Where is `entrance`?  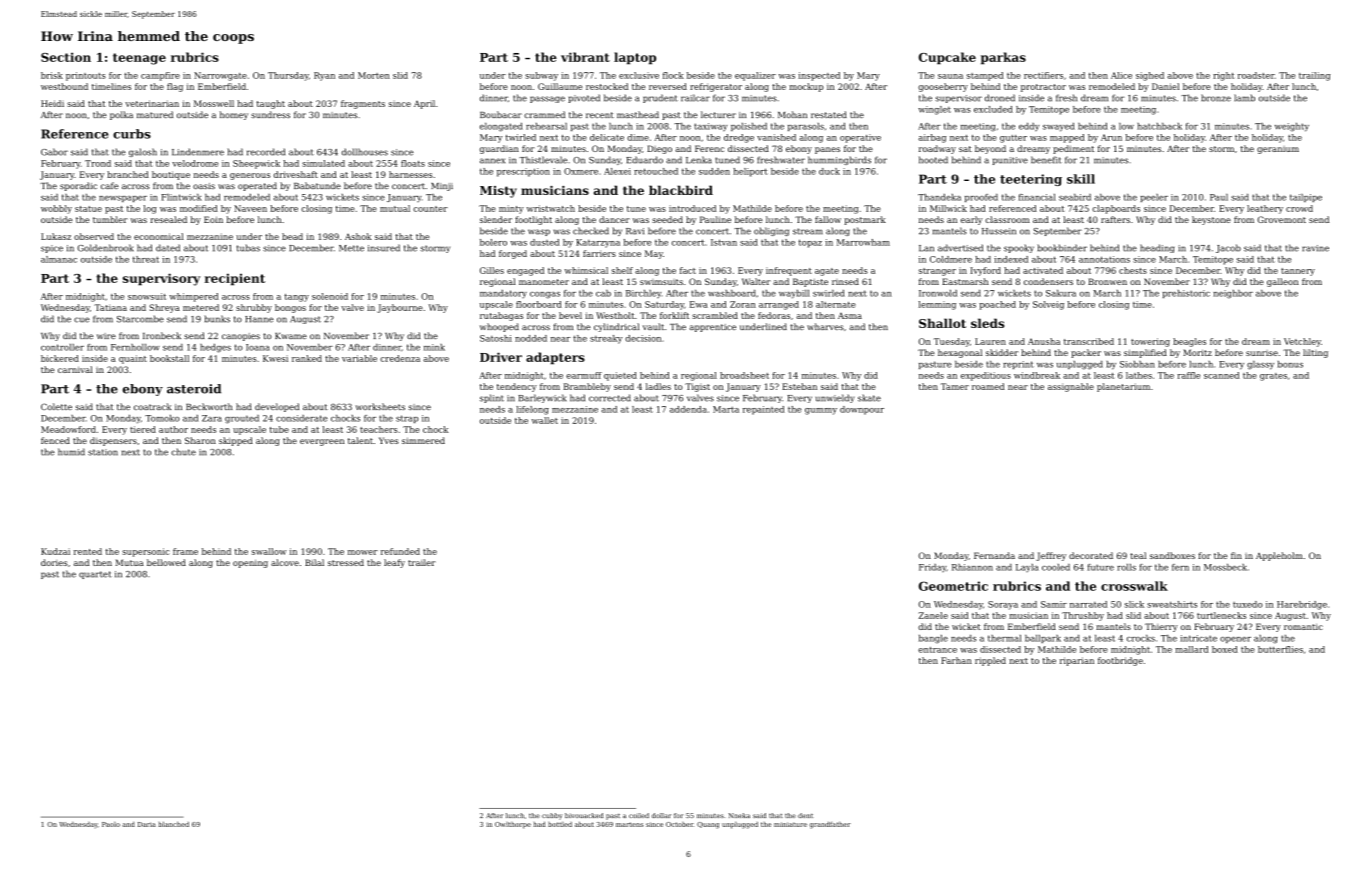
entrance is located at coordinates (937, 650).
